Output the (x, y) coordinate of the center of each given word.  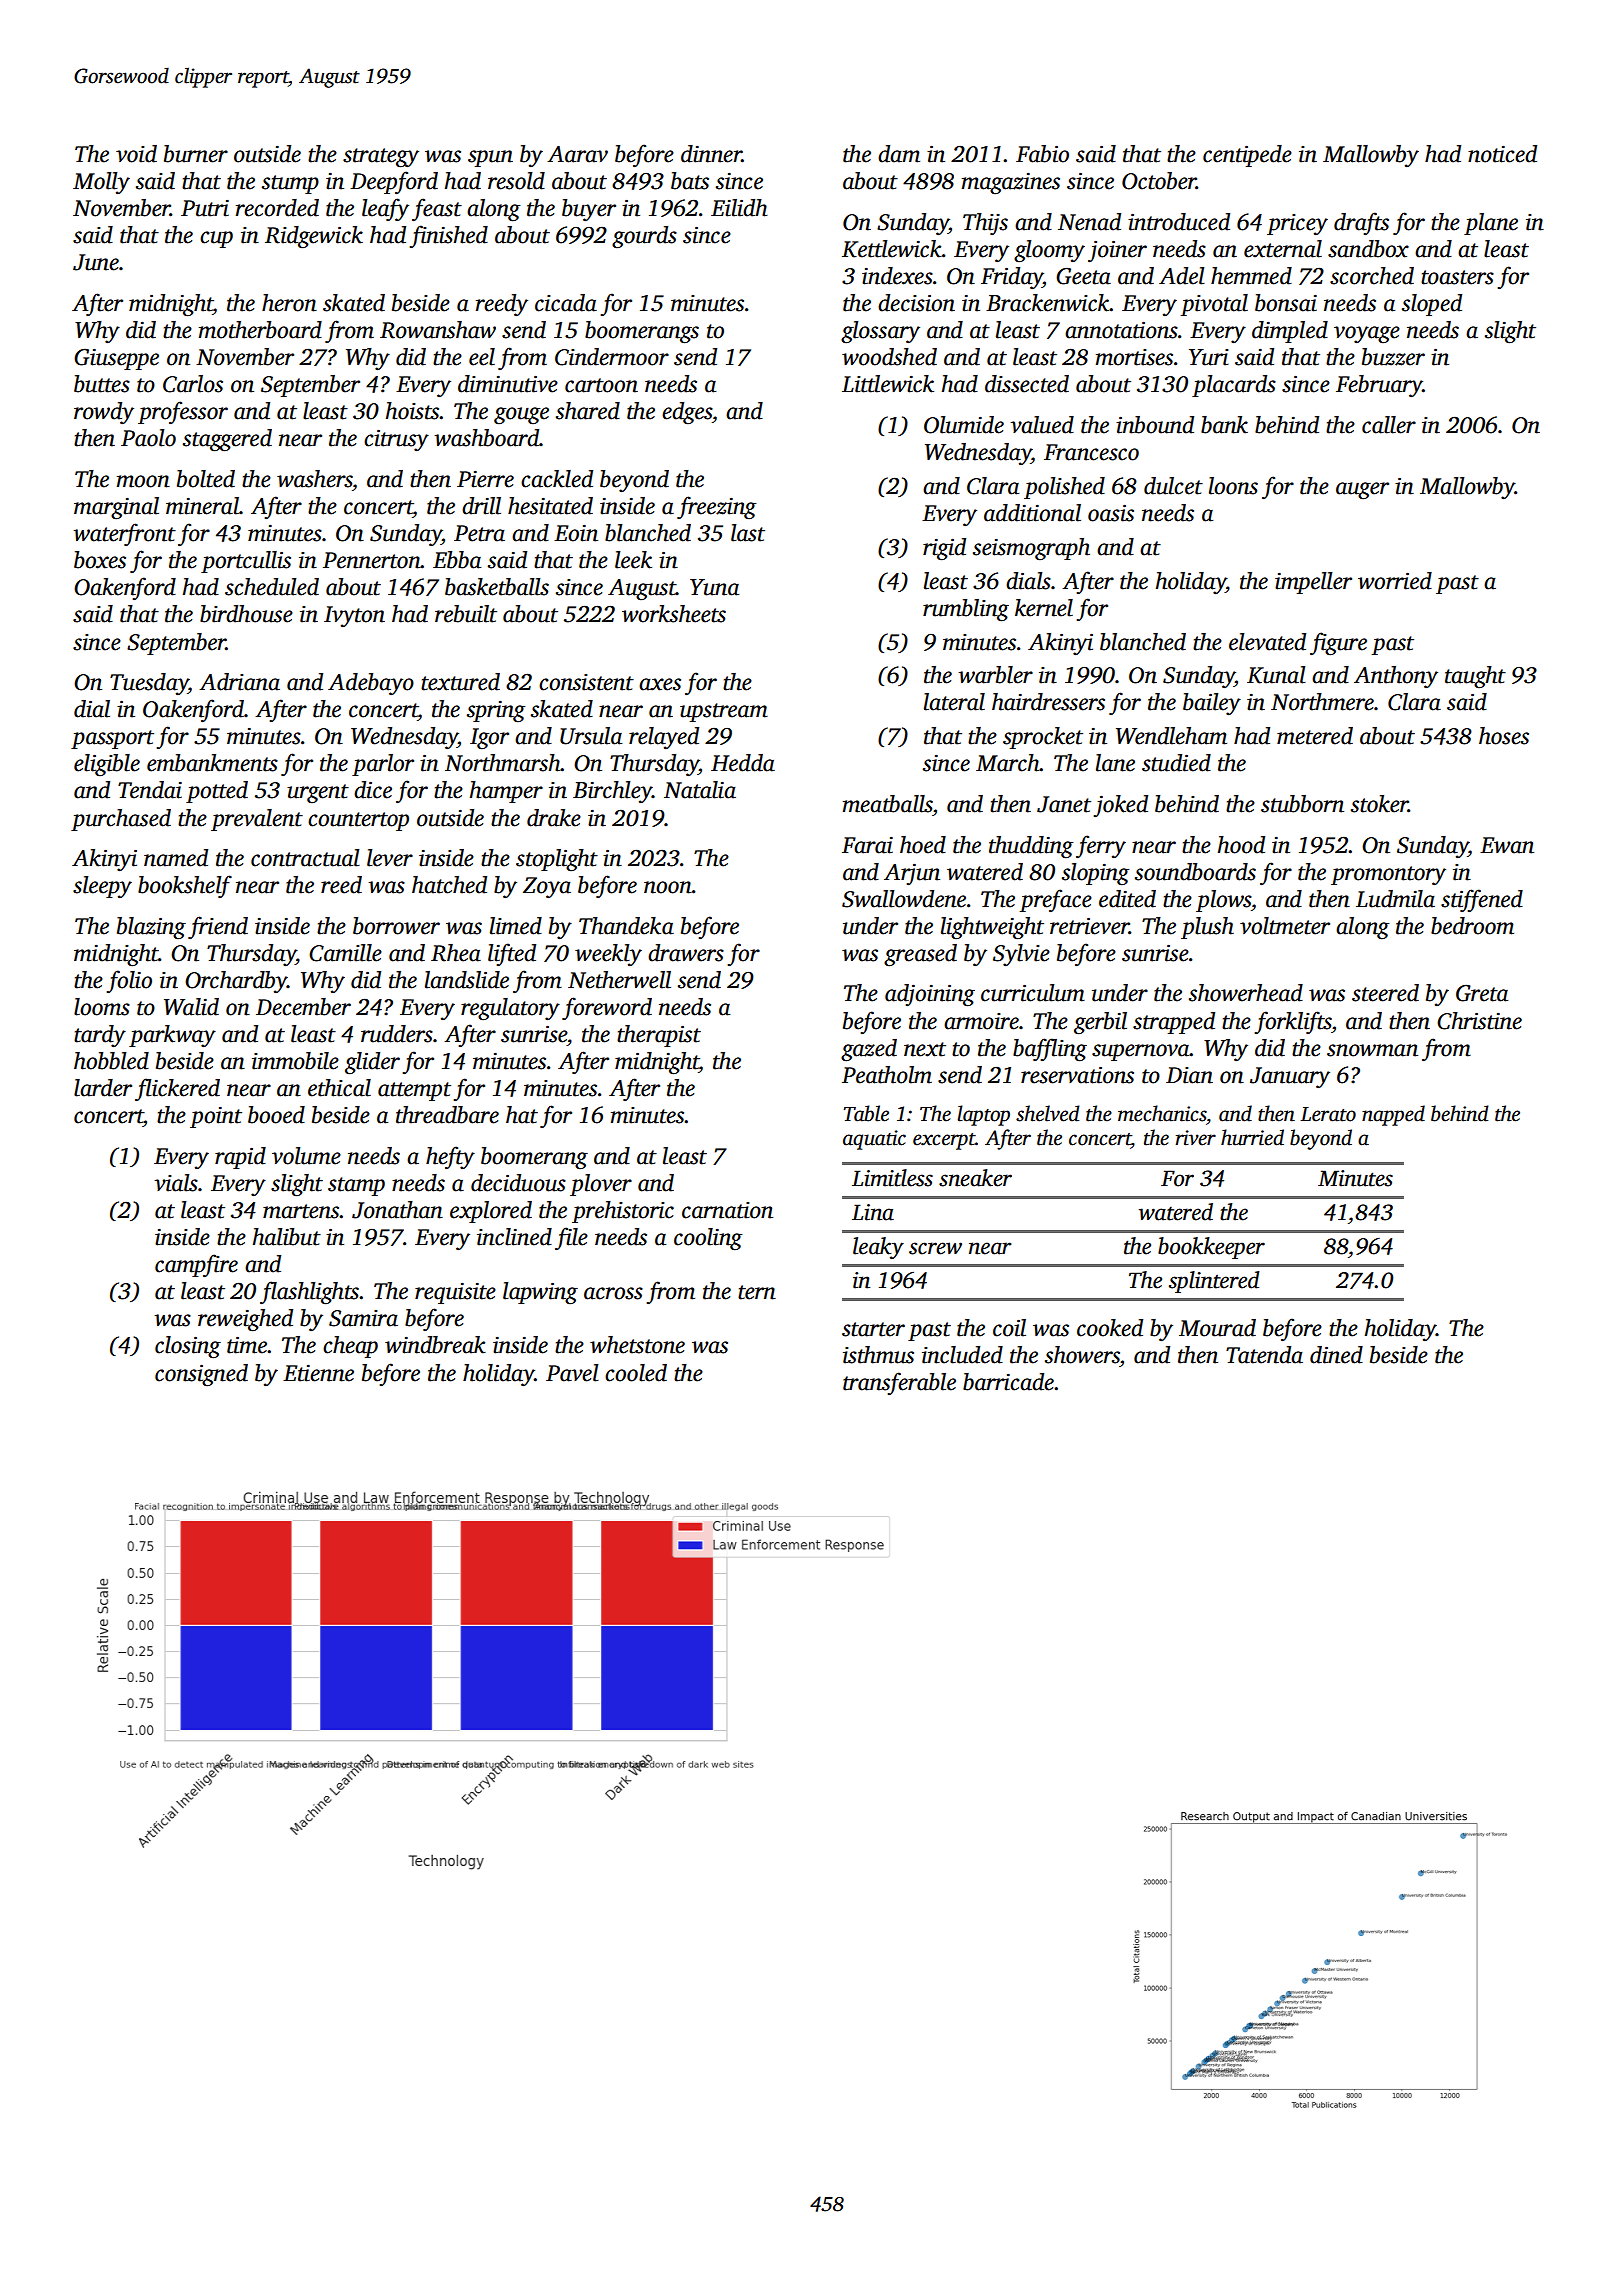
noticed (1502, 154)
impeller (1313, 583)
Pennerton (372, 560)
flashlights (310, 1293)
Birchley (612, 792)
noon (668, 887)
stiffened (1482, 900)
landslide (467, 980)
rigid (944, 549)
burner (196, 154)
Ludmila (1395, 899)
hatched (449, 885)
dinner (711, 154)
